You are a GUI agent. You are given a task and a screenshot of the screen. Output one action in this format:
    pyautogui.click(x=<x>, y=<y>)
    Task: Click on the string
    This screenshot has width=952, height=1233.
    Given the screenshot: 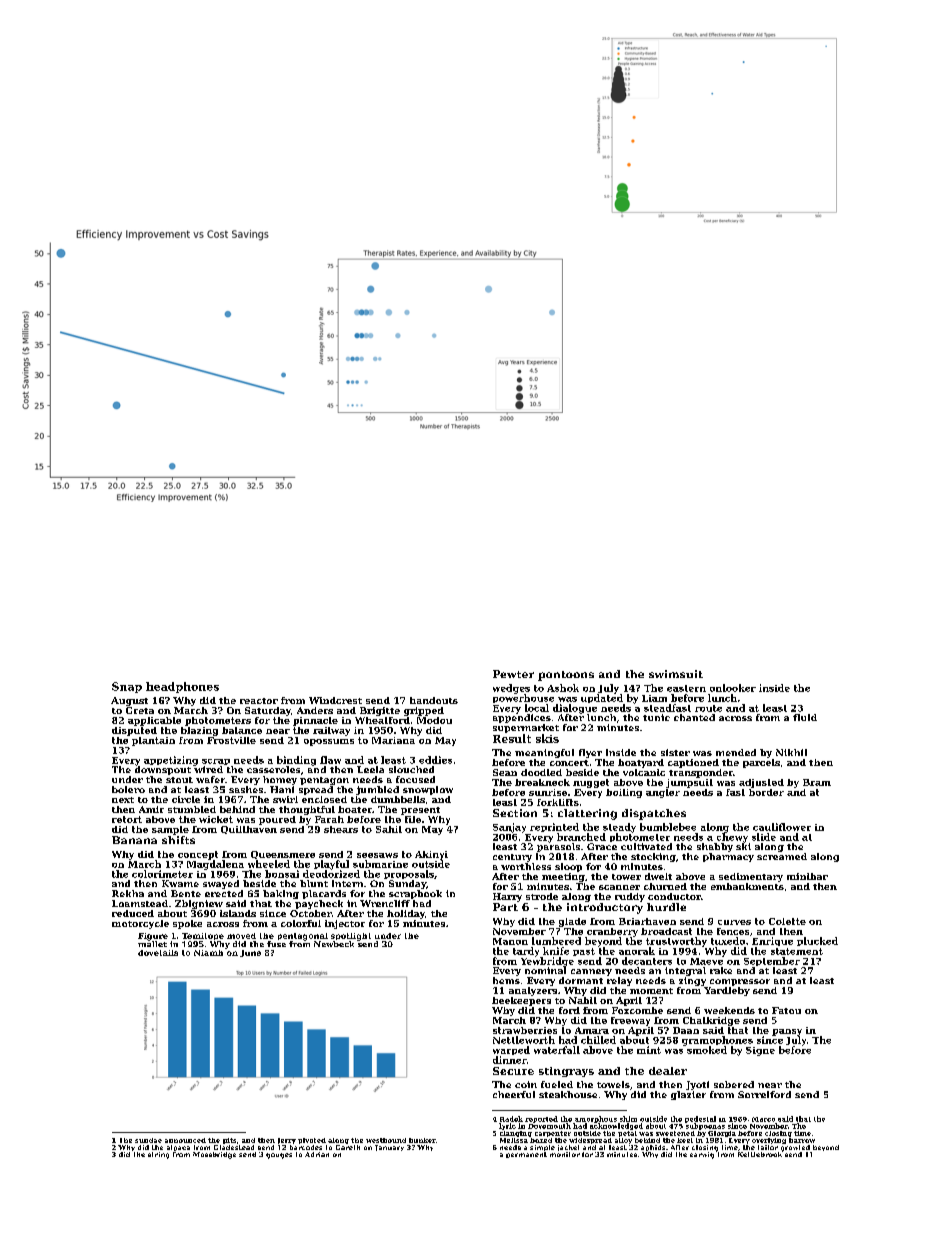 What is the action you would take?
    pyautogui.click(x=158, y=1155)
